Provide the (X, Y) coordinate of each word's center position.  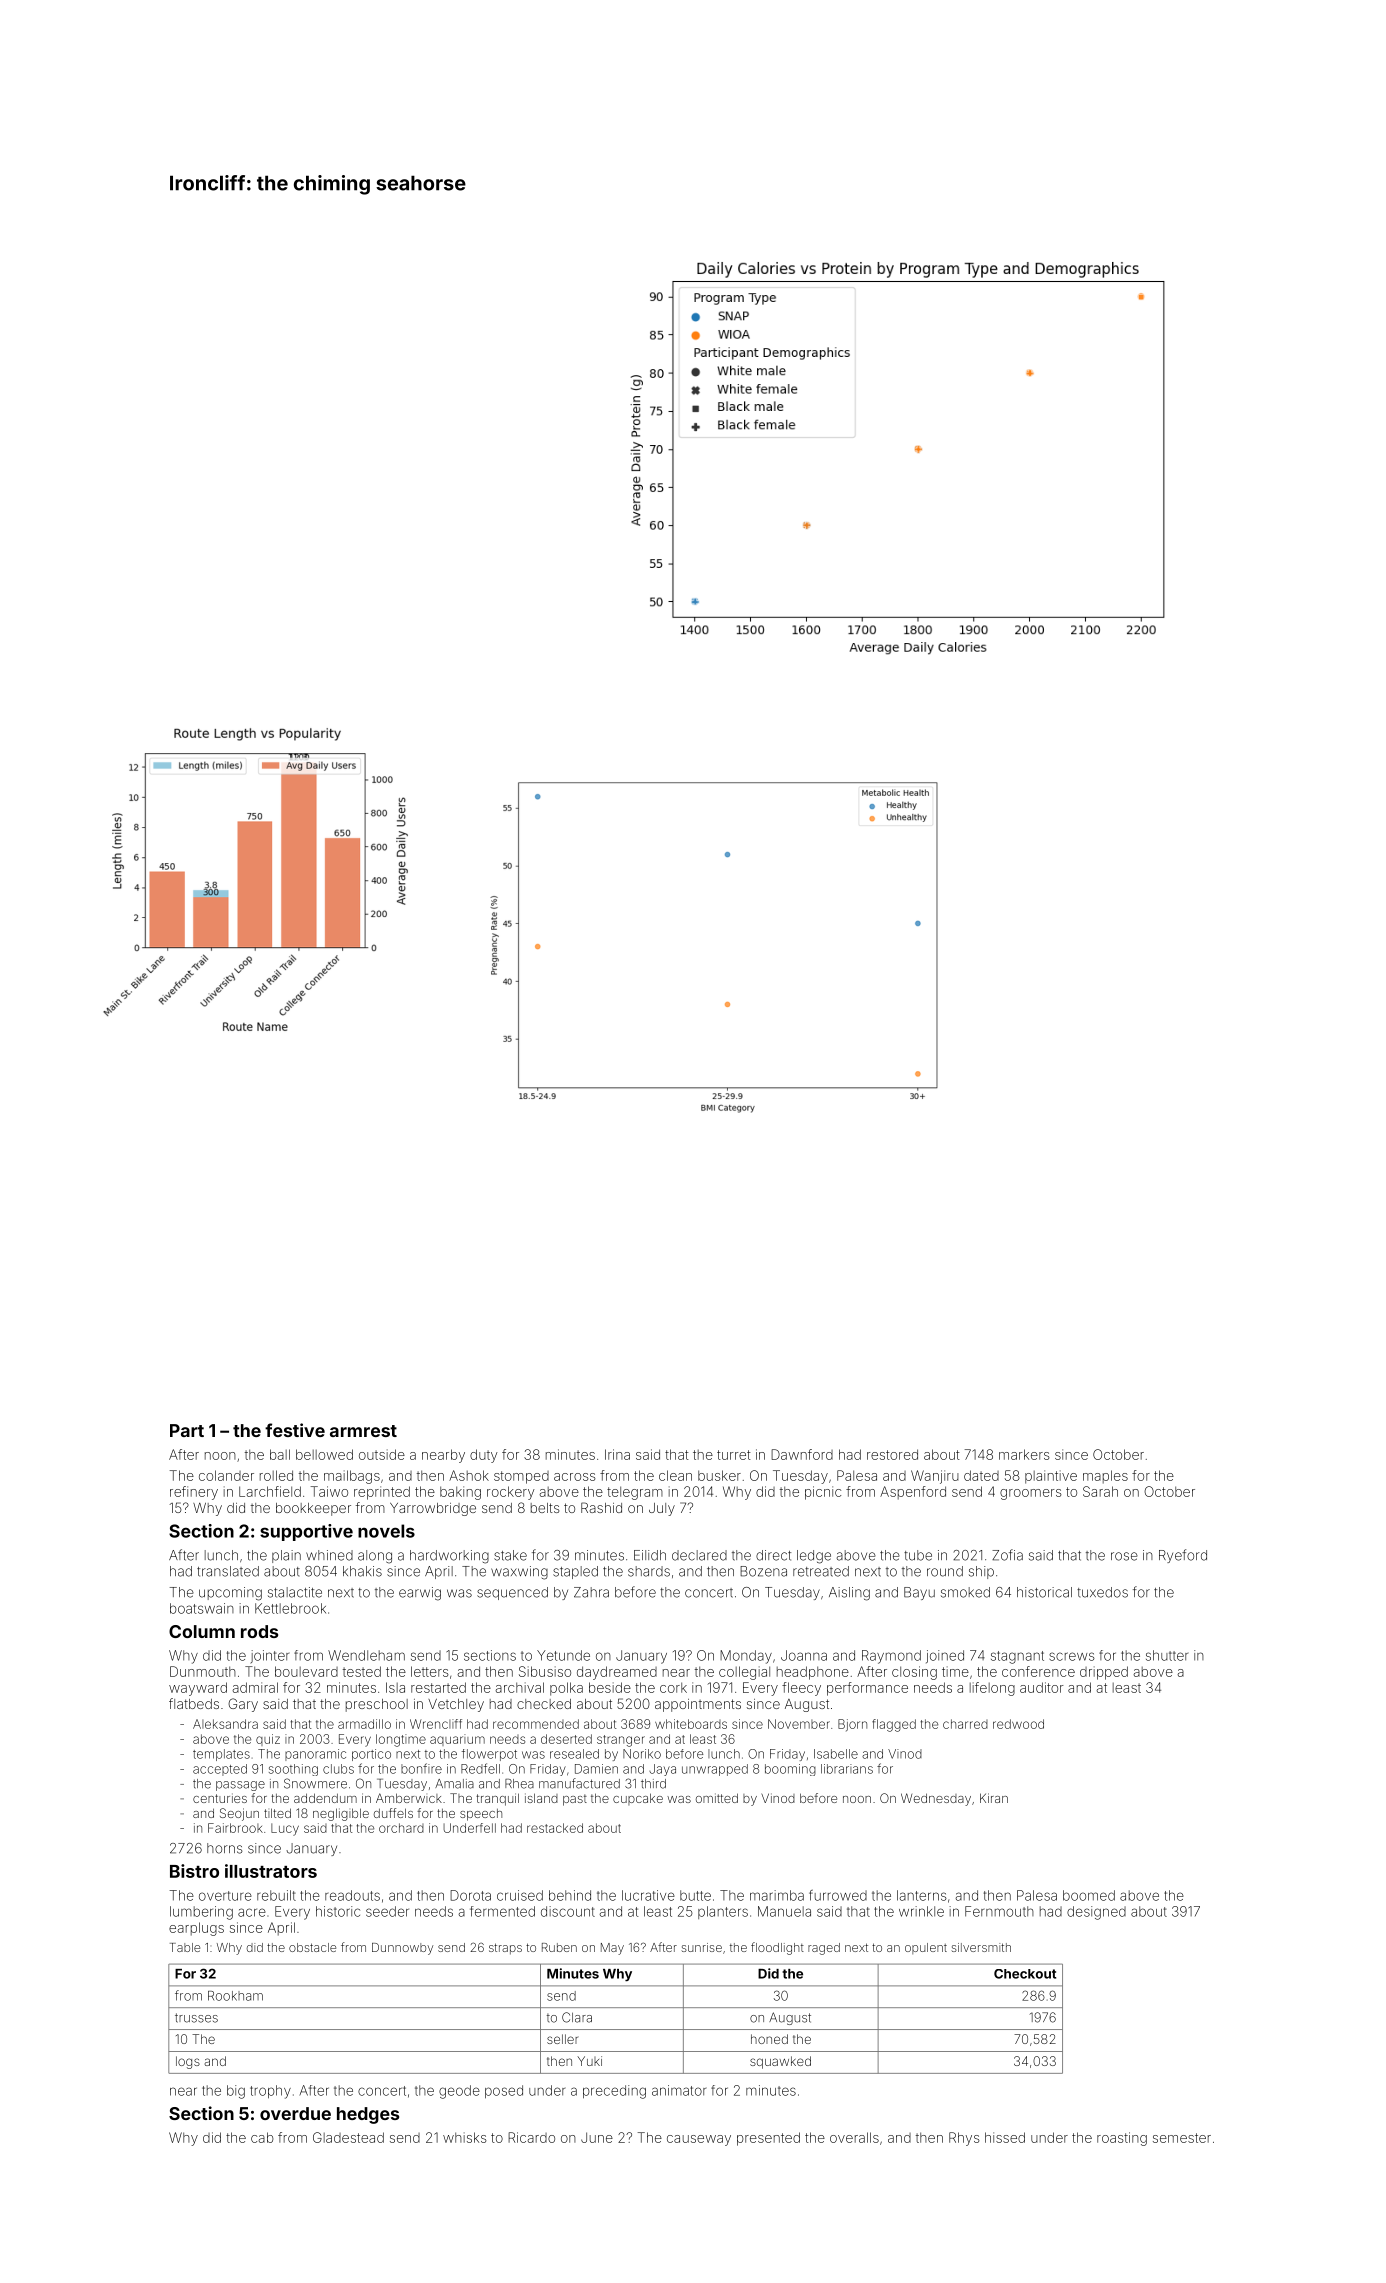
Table (185, 1947)
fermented (502, 1911)
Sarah (1100, 1491)
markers (1024, 1454)
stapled (575, 1572)
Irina (617, 1454)
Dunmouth (203, 1671)
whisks (465, 2137)
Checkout (1025, 1974)
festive (295, 1430)
